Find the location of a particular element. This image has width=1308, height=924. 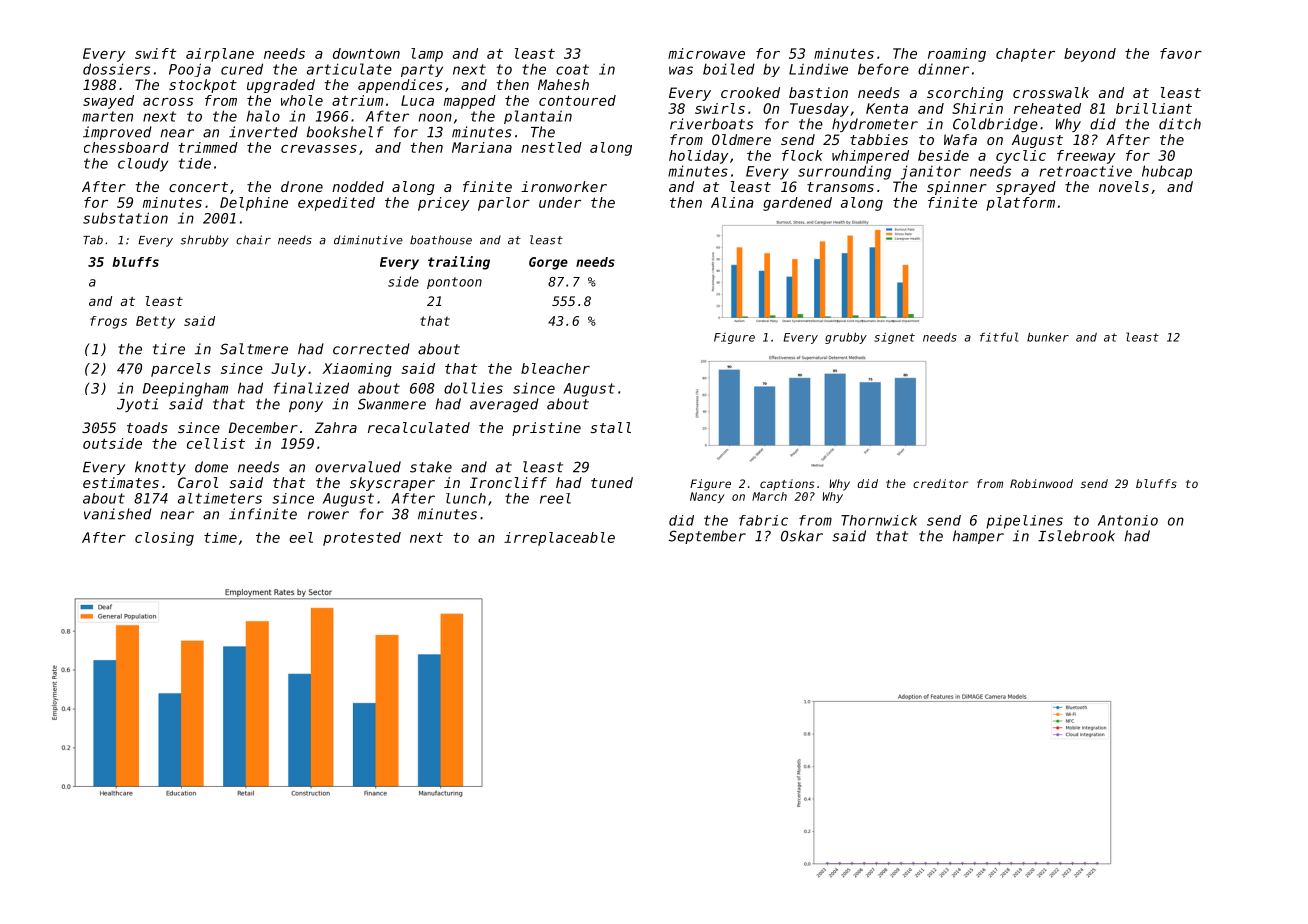

signet is located at coordinates (894, 338).
